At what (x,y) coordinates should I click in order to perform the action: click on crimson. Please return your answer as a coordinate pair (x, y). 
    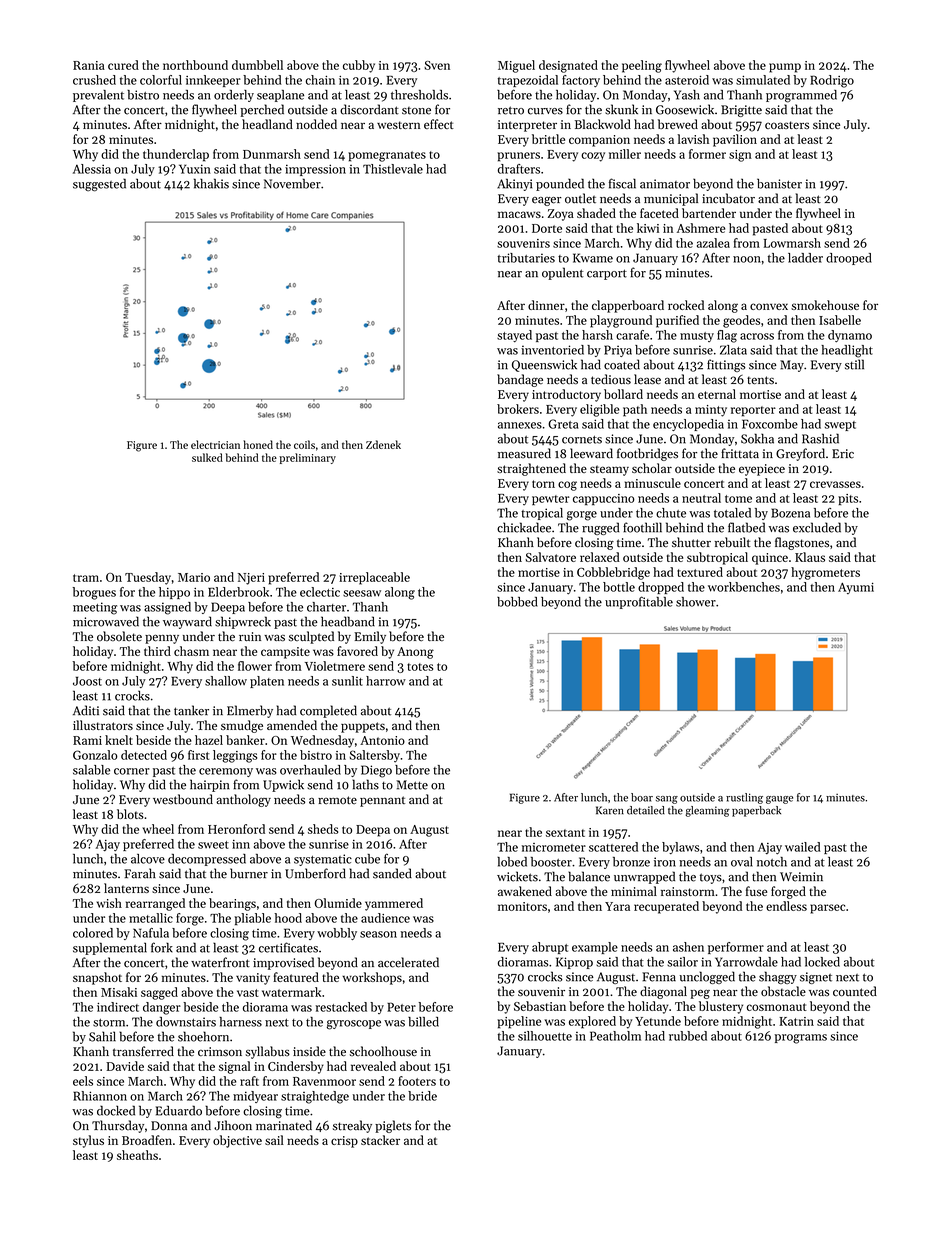
    Looking at the image, I should click on (220, 1052).
